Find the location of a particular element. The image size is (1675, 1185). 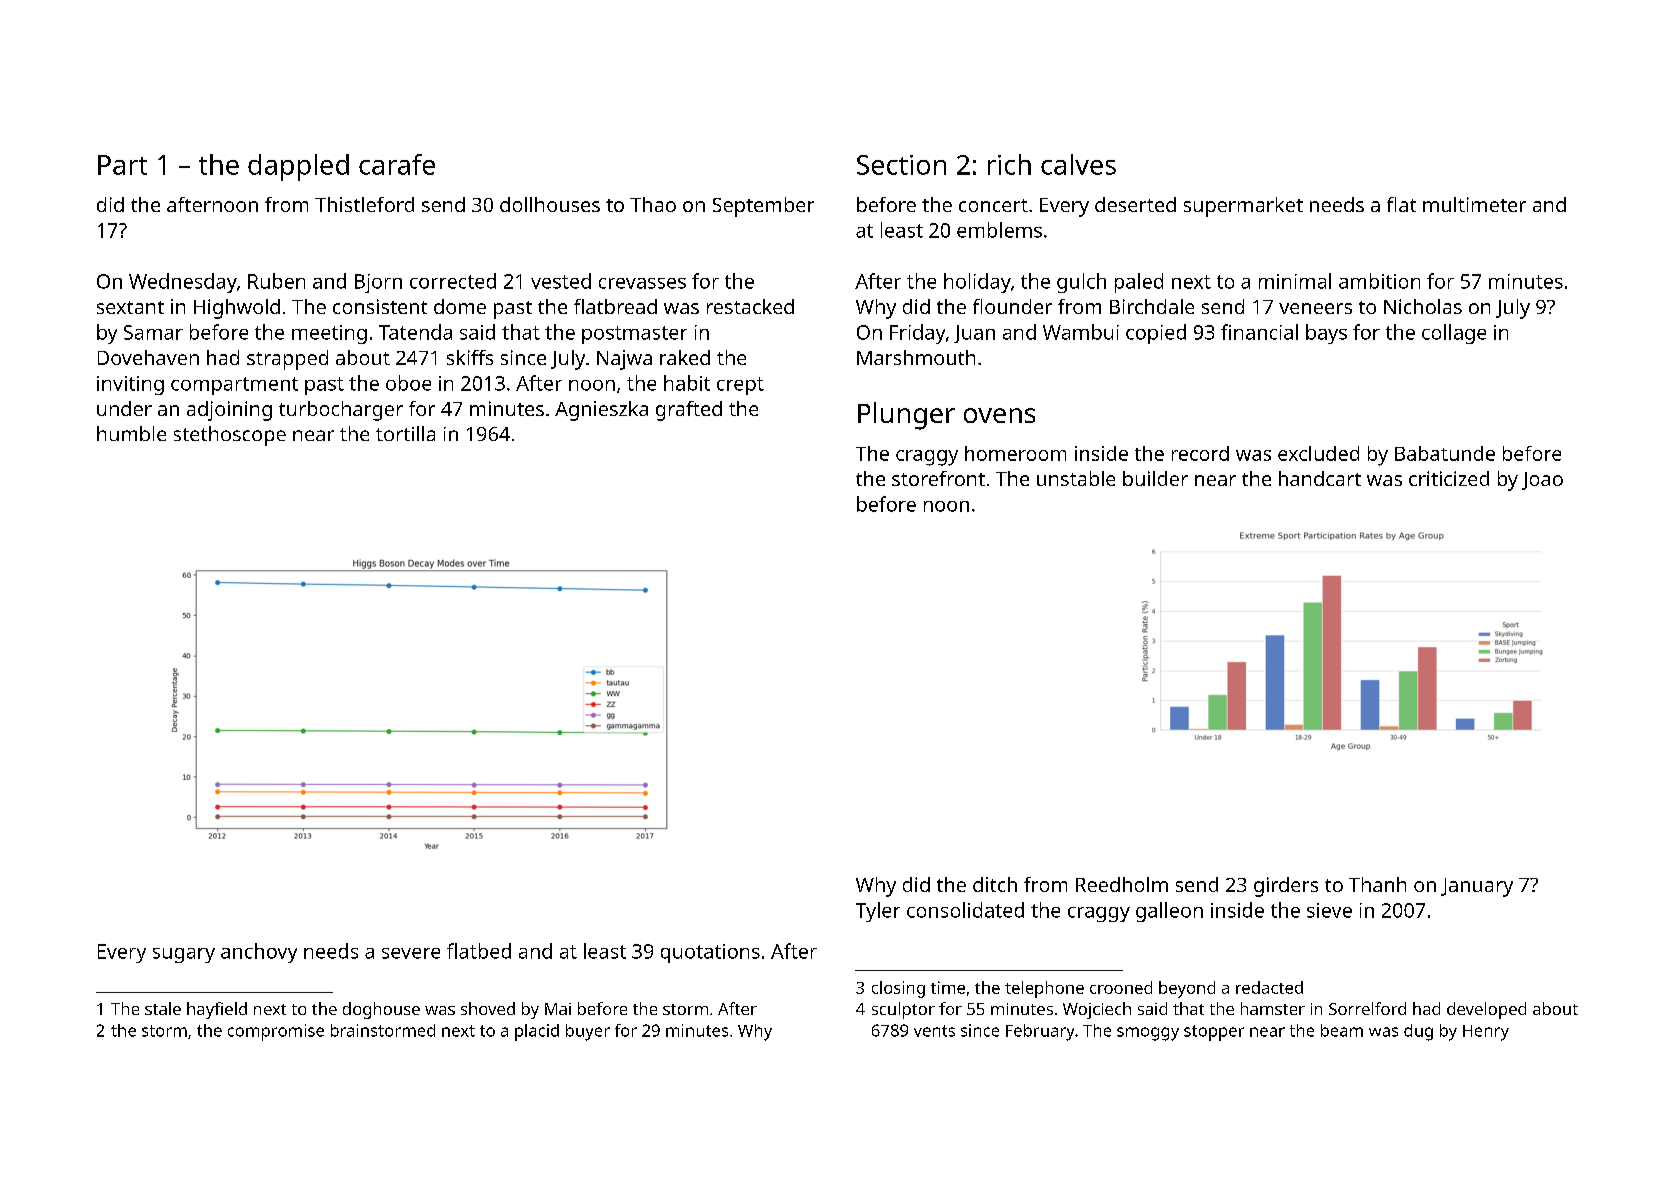

carafe is located at coordinates (397, 164).
